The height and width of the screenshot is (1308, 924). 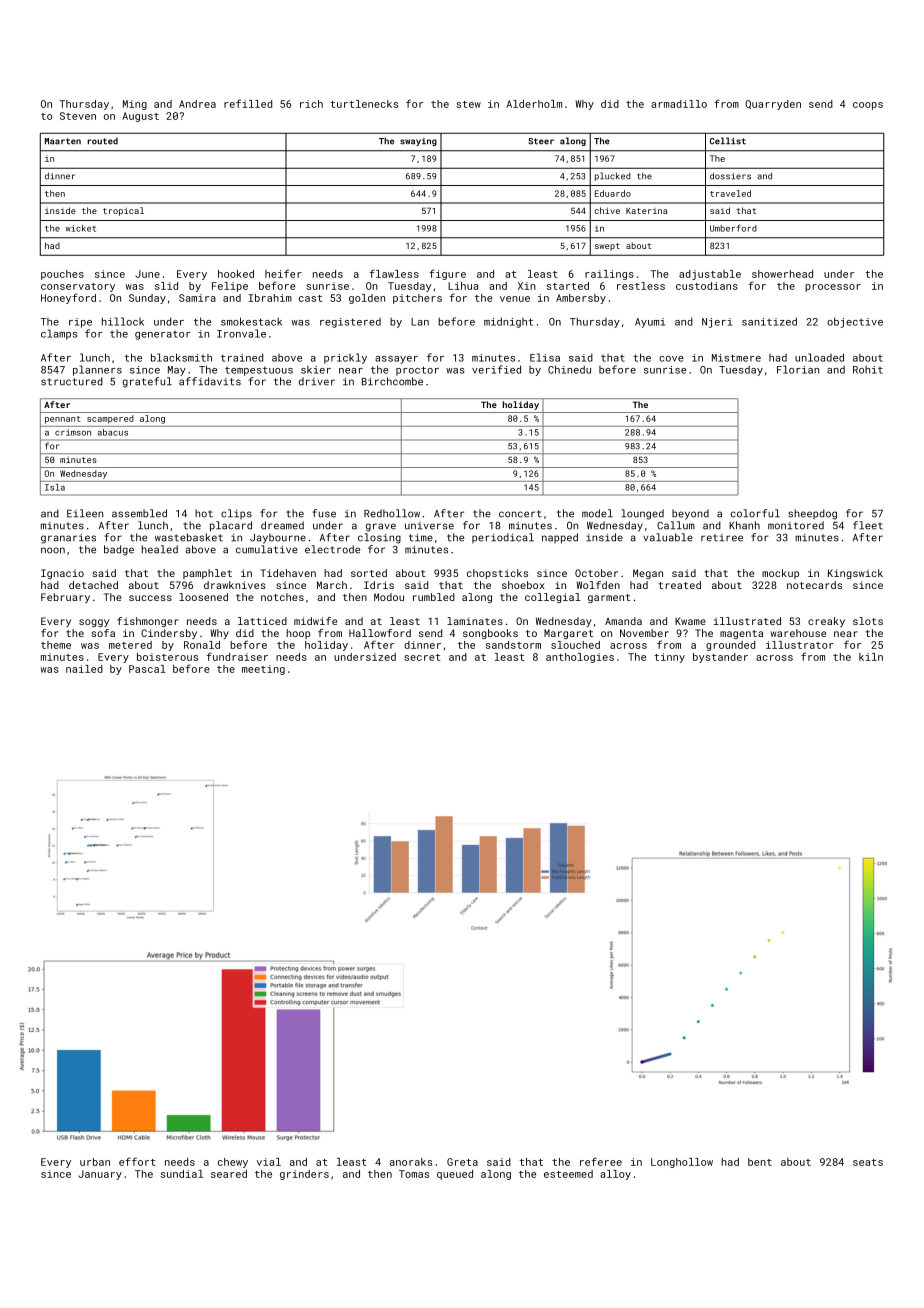 What do you see at coordinates (871, 657) in the screenshot?
I see `kiln` at bounding box center [871, 657].
